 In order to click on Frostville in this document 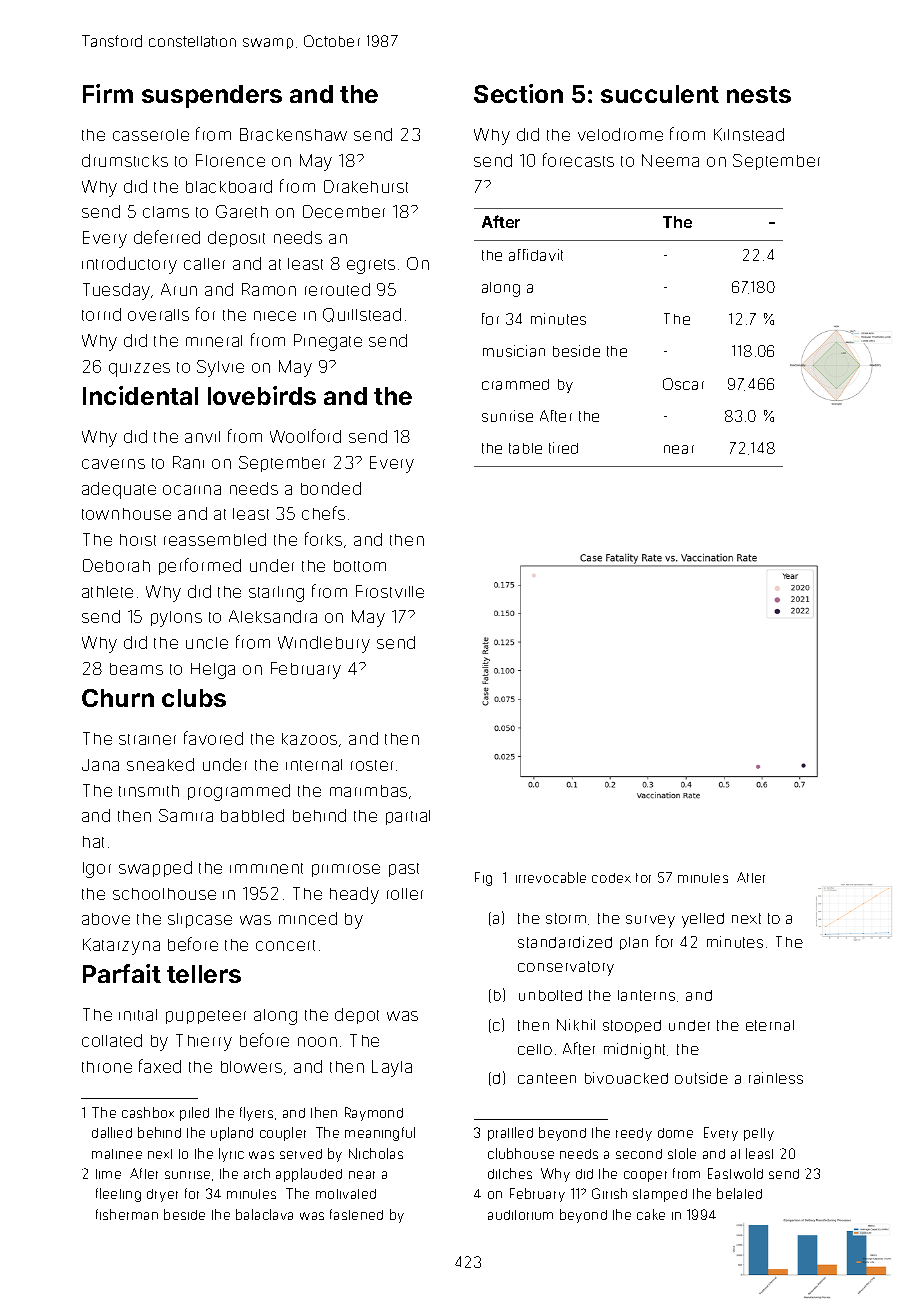, I will do `click(390, 591)`.
